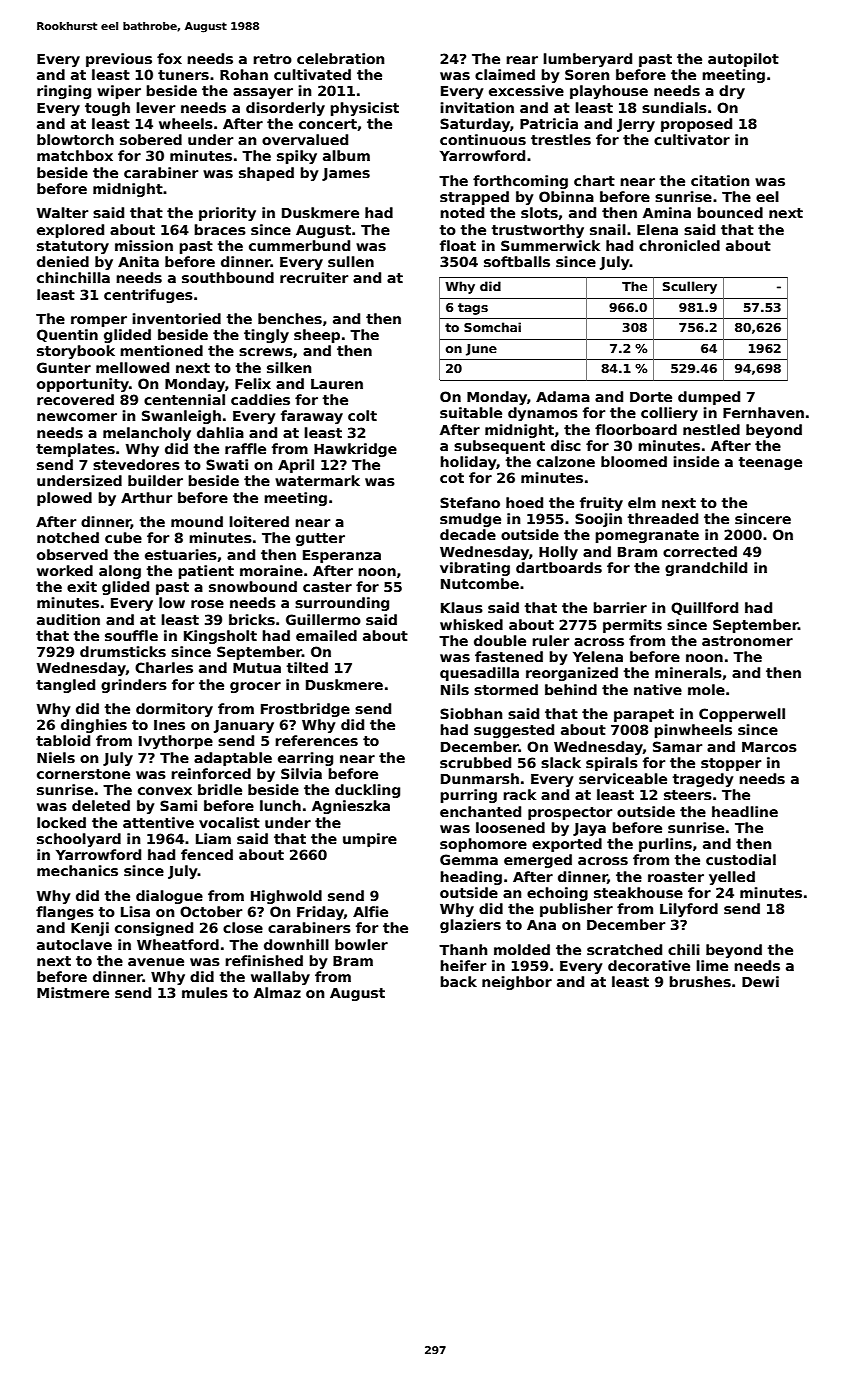 The height and width of the screenshot is (1400, 849). What do you see at coordinates (679, 245) in the screenshot?
I see `chronicled` at bounding box center [679, 245].
